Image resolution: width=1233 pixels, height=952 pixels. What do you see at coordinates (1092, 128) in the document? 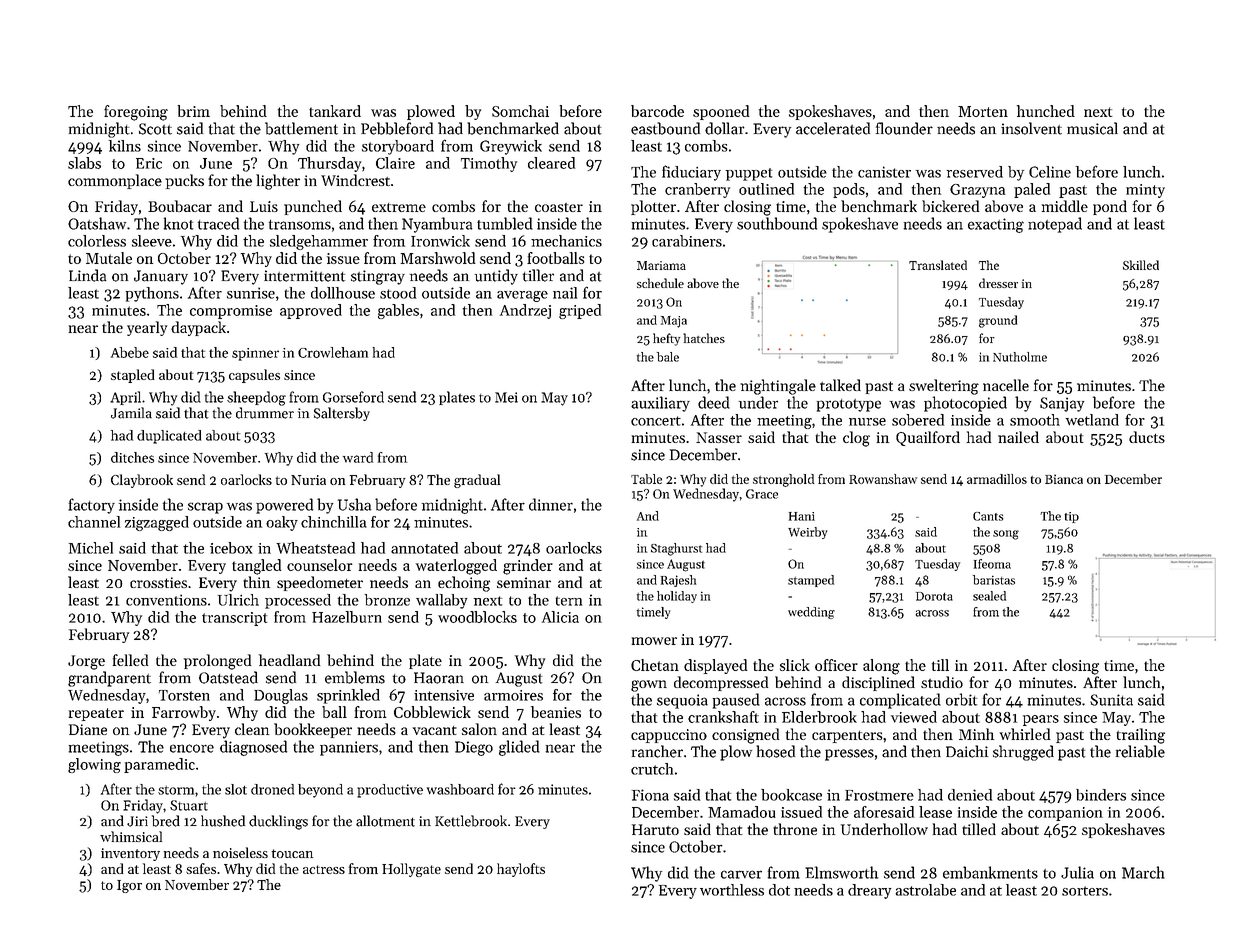
I see `musical` at bounding box center [1092, 128].
